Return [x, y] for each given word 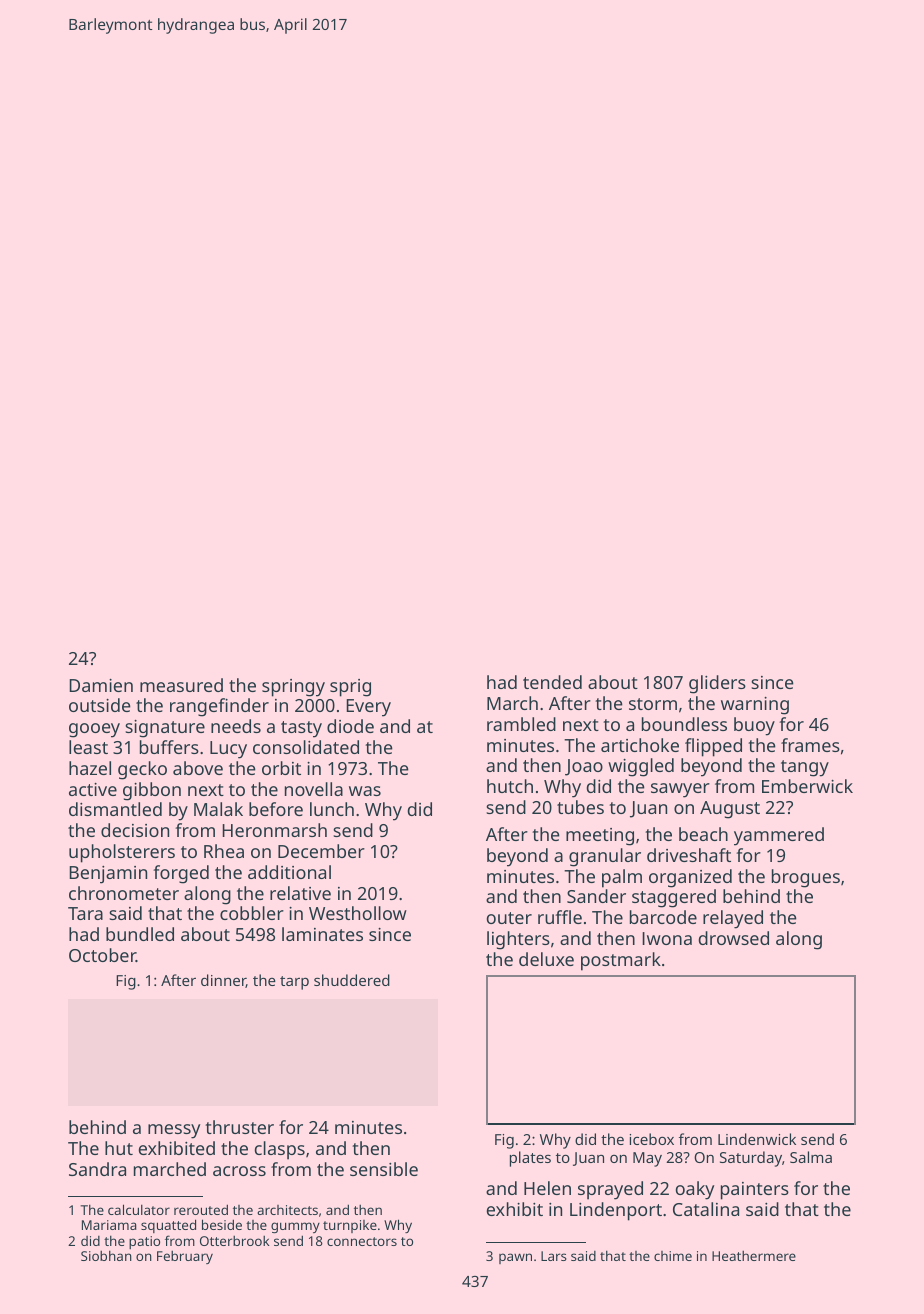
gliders [717, 684]
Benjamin [108, 875]
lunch [332, 809]
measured [181, 685]
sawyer [680, 790]
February [185, 1257]
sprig [350, 688]
